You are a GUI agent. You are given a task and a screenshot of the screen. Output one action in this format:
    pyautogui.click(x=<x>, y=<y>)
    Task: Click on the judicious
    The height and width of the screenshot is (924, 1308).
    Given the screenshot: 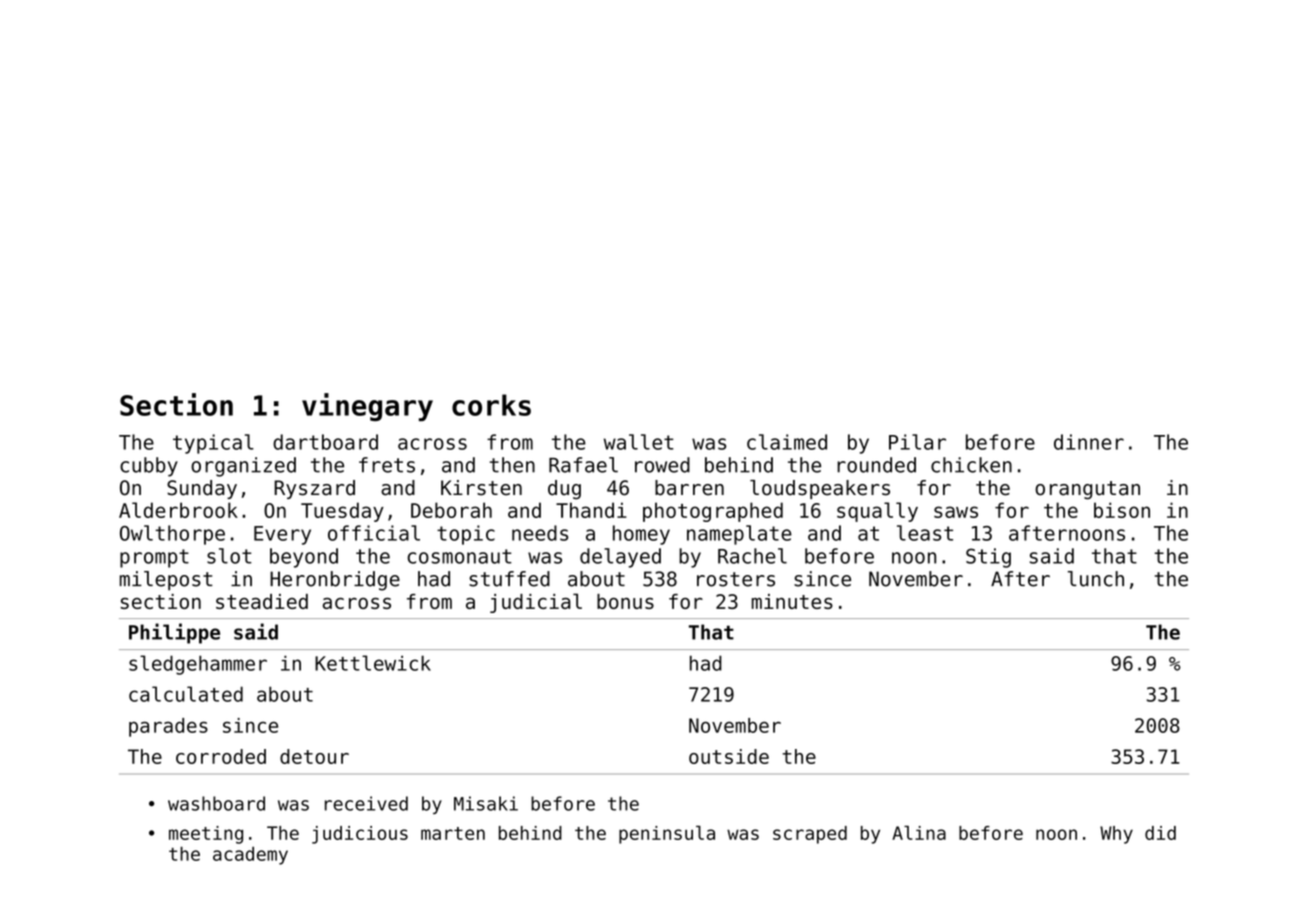 What is the action you would take?
    pyautogui.click(x=360, y=835)
